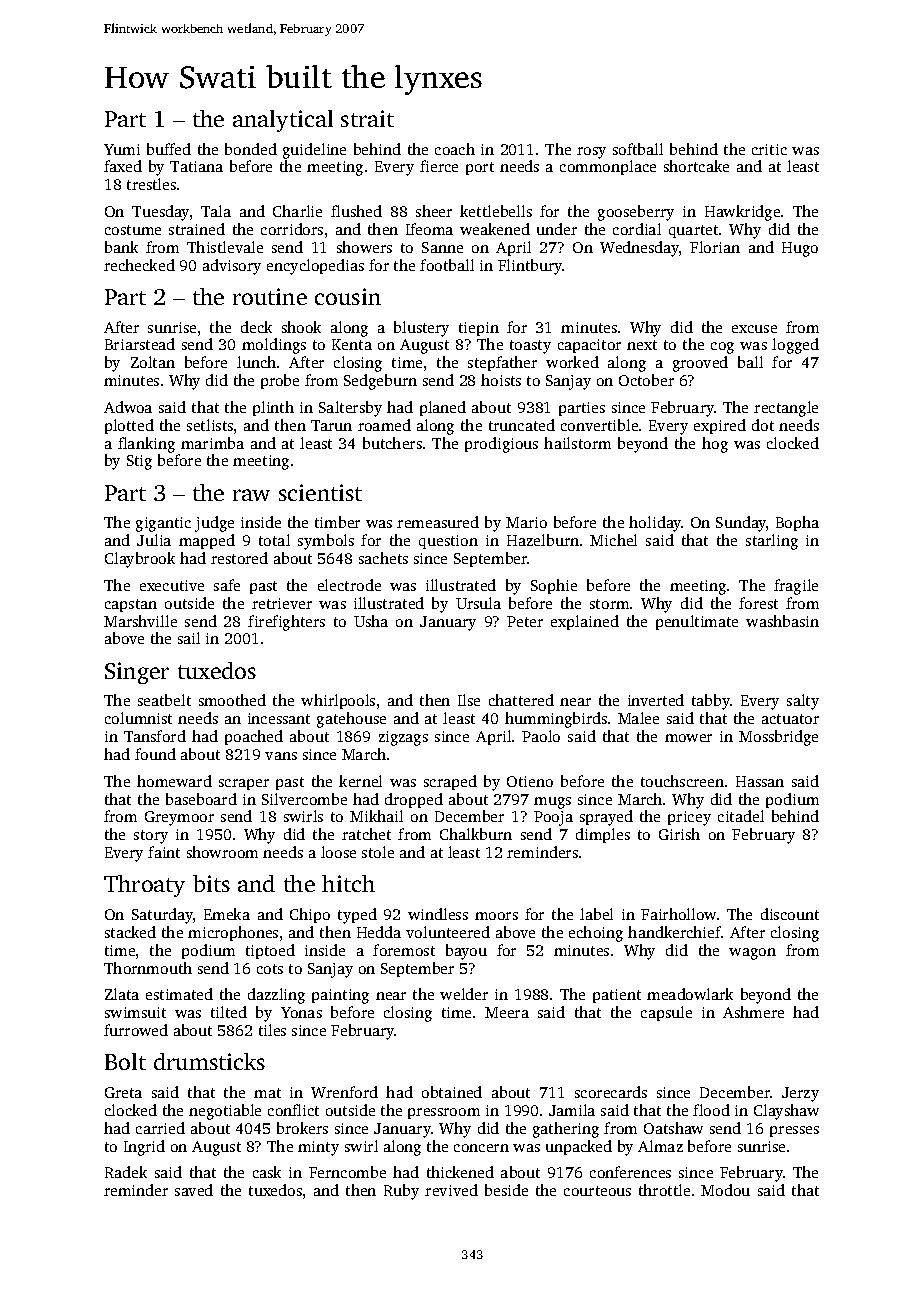  Describe the element at coordinates (443, 408) in the document. I see `planed` at that location.
